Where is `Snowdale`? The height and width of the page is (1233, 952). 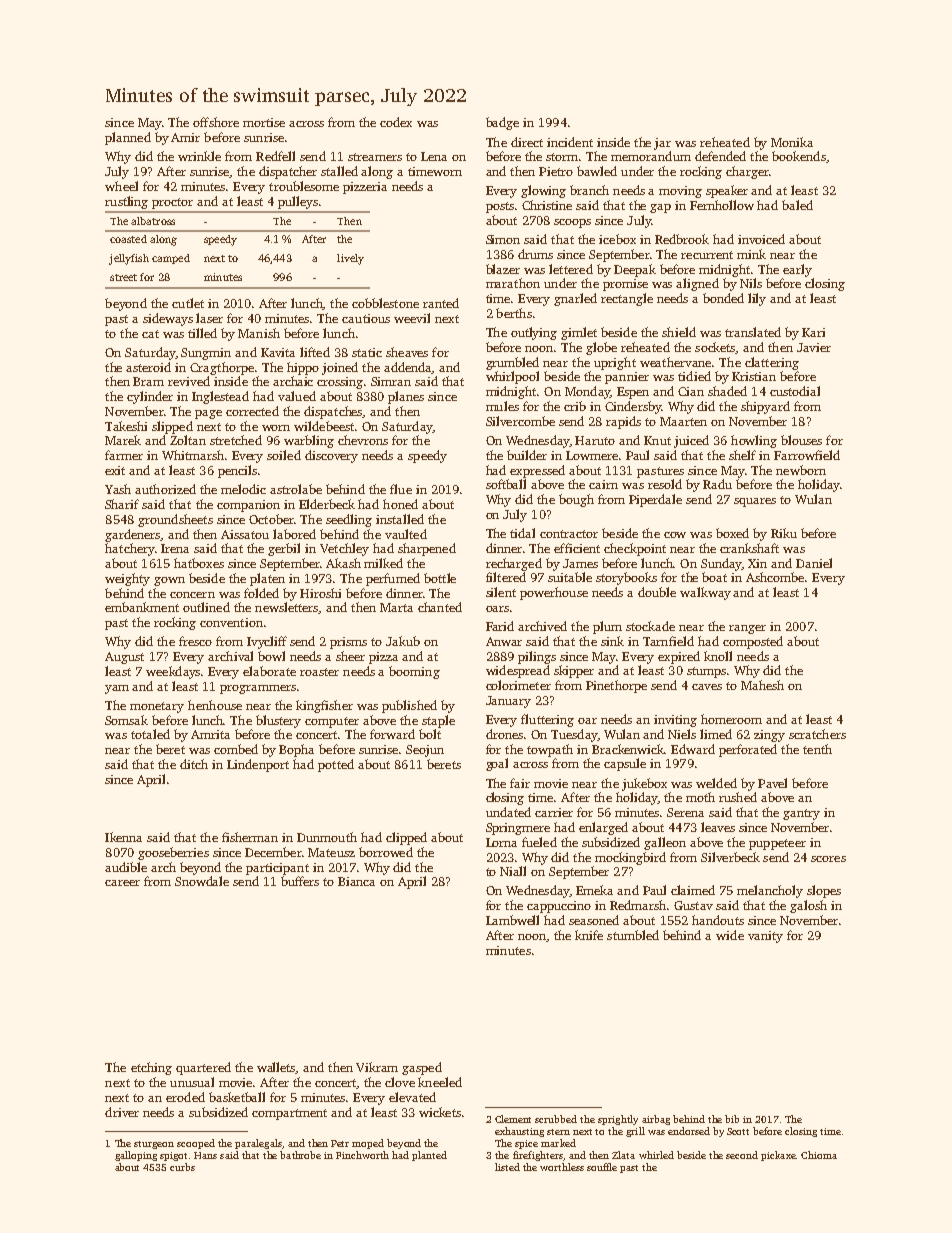
Snowdale is located at coordinates (202, 881).
